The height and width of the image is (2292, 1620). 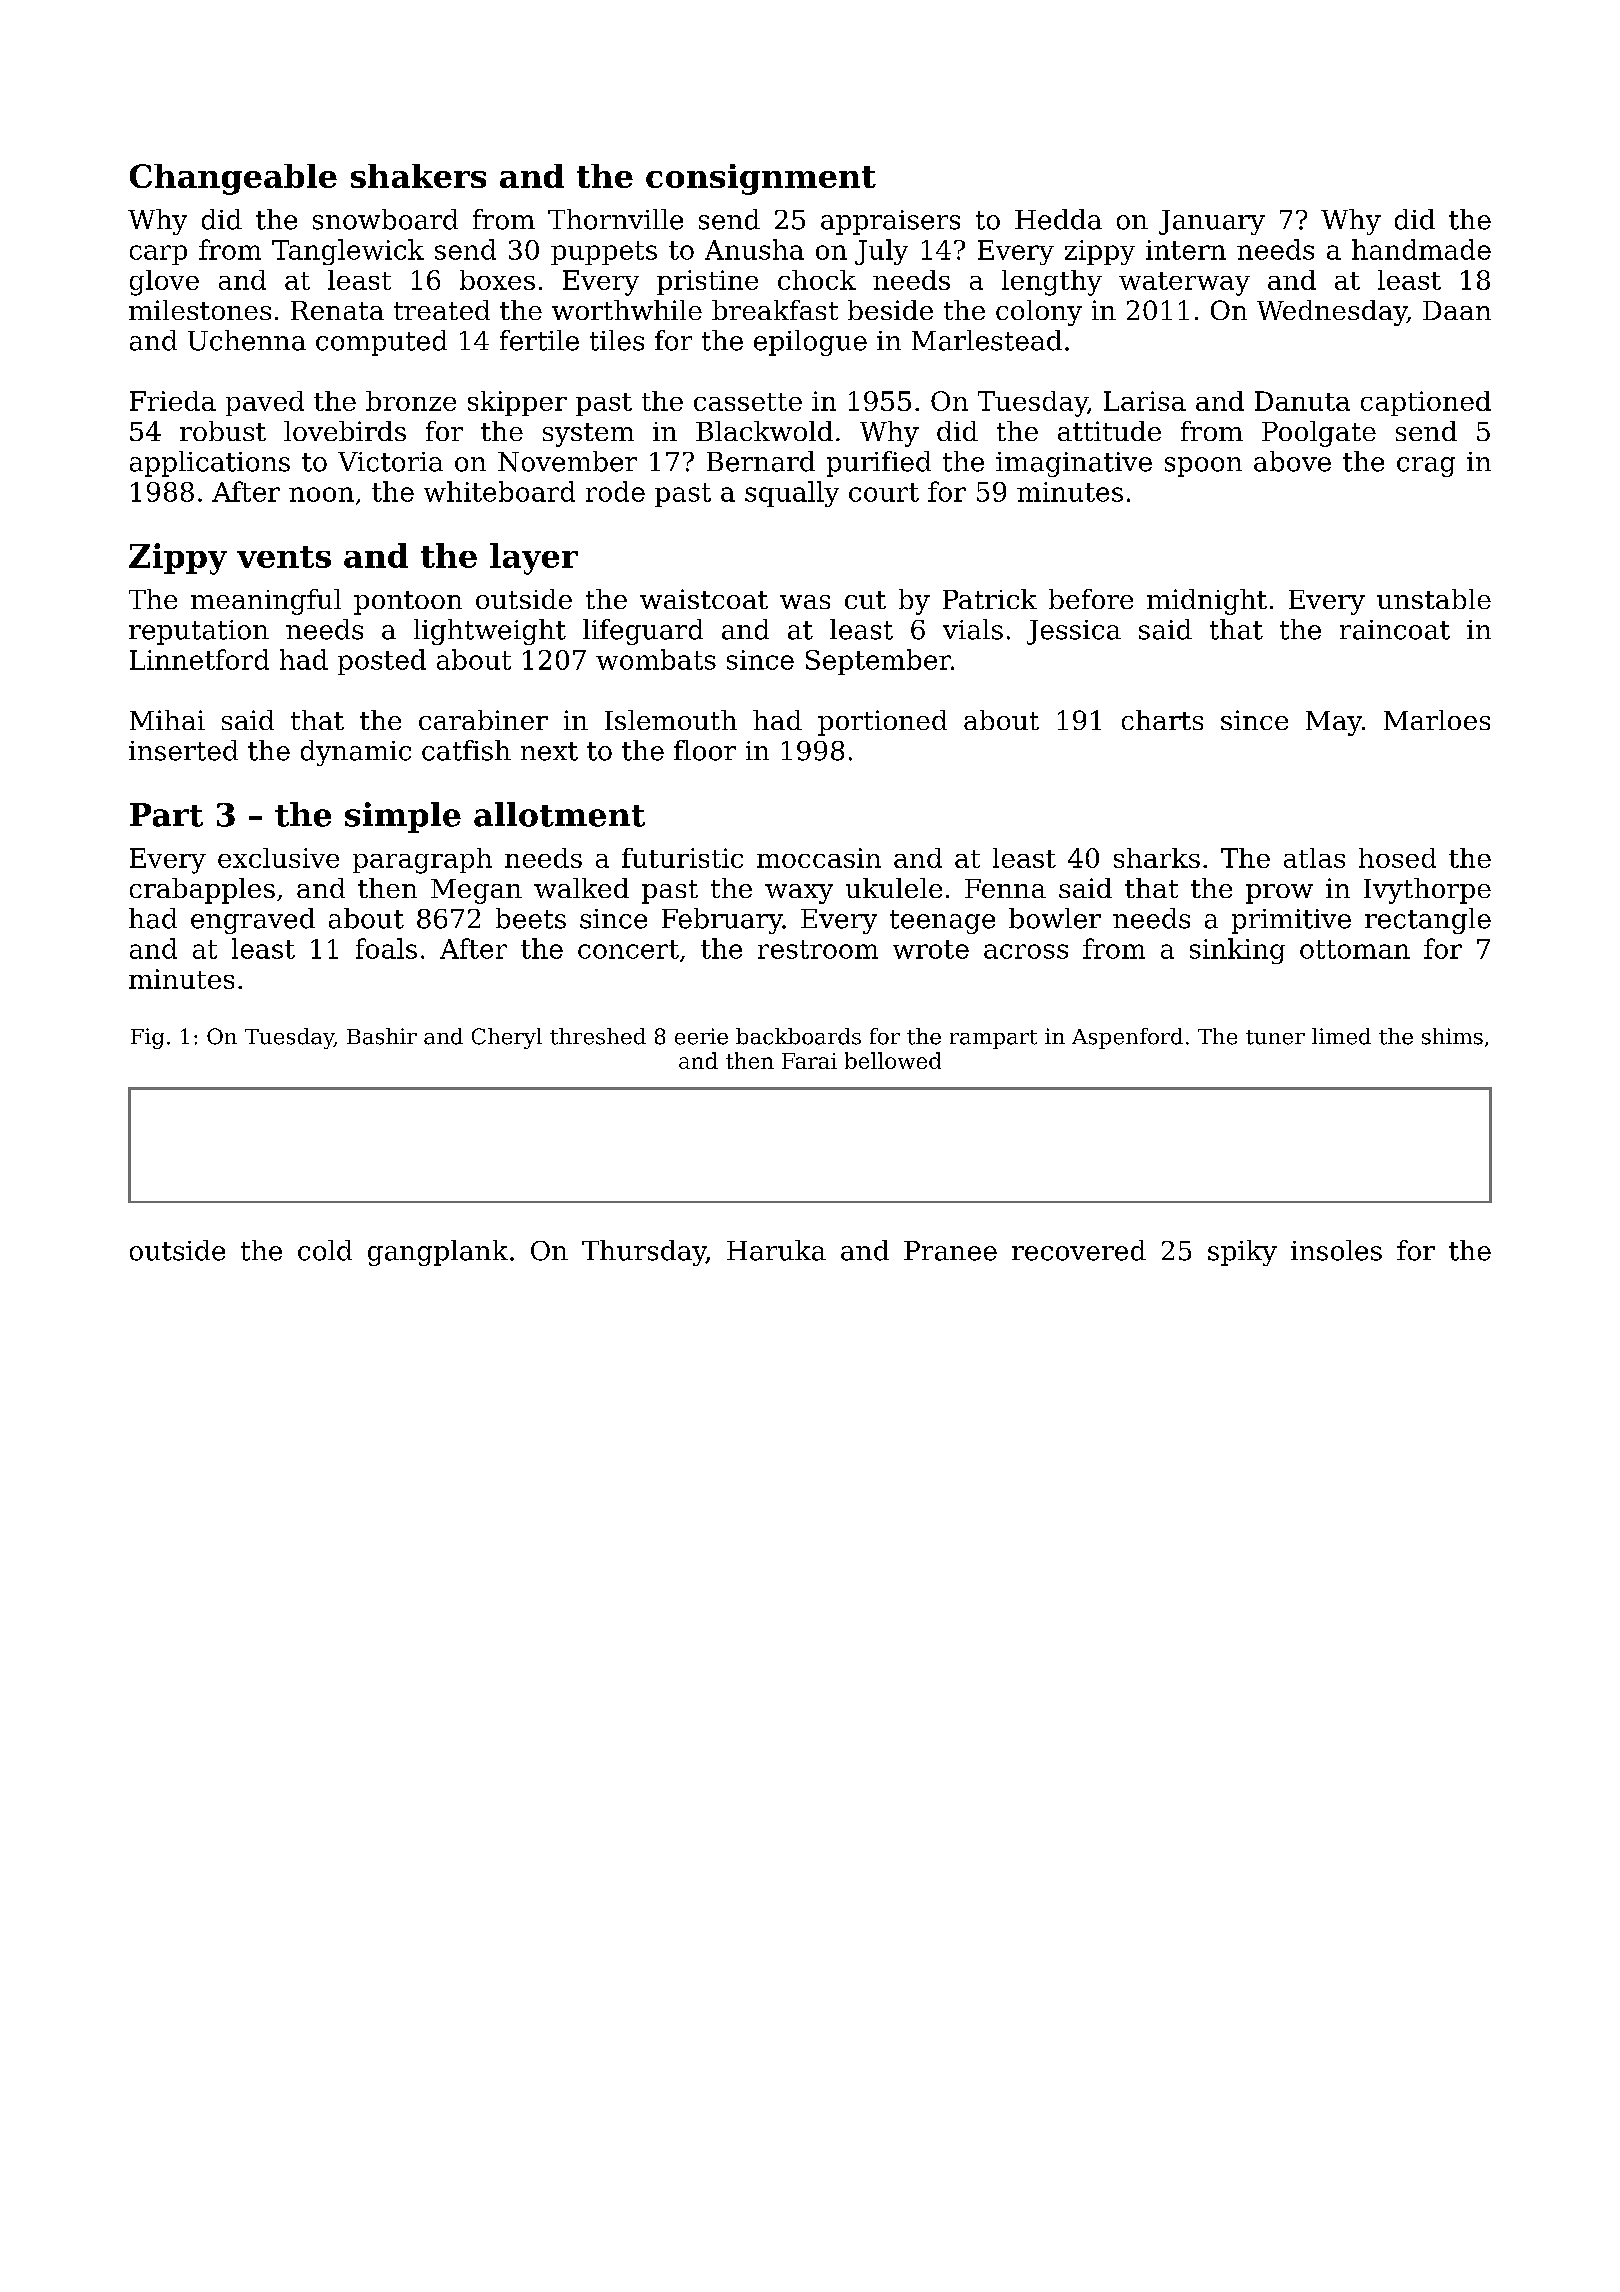 I want to click on Mihai, so click(x=167, y=720).
